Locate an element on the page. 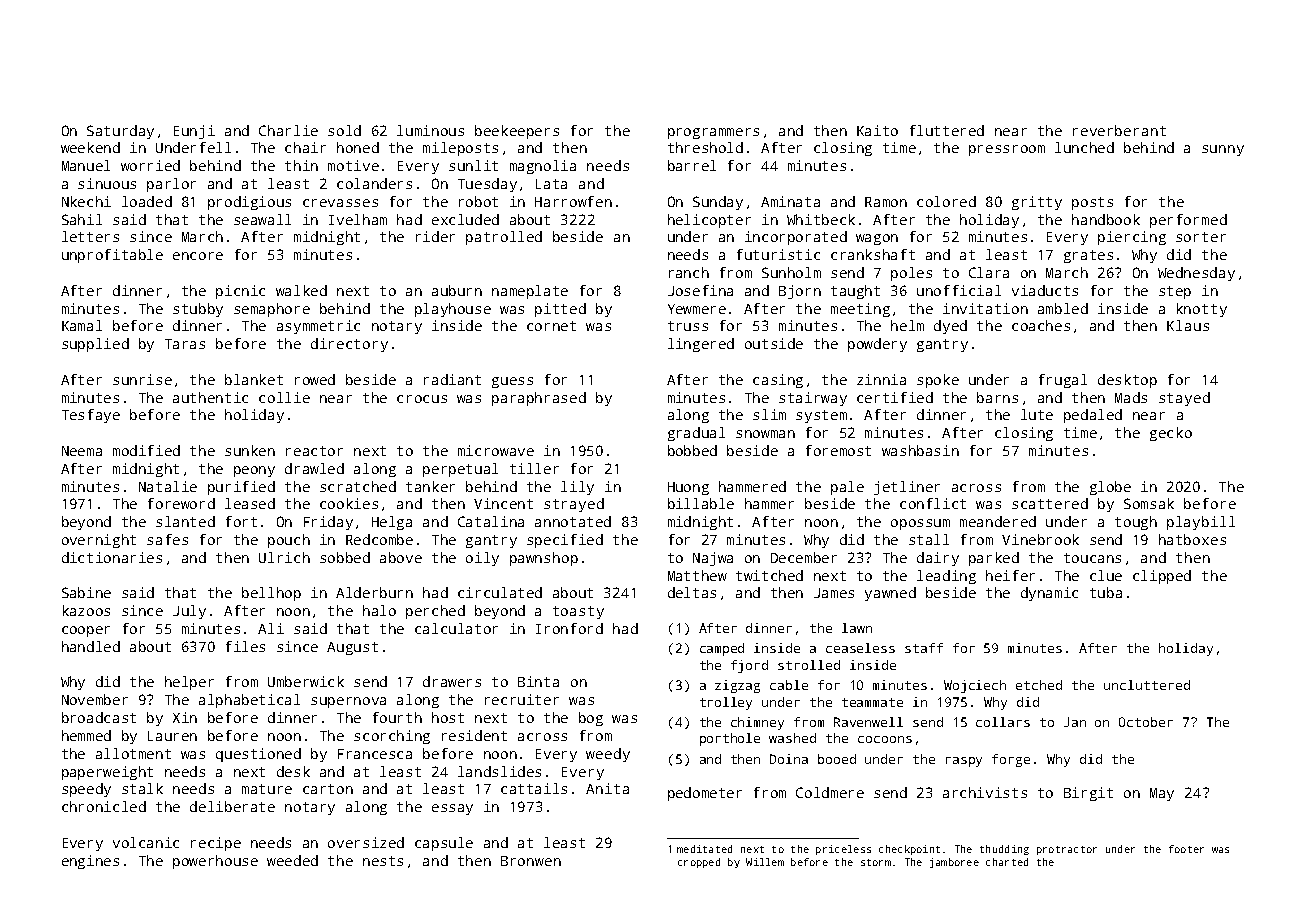 The height and width of the image is (924, 1308). tiller is located at coordinates (534, 468).
